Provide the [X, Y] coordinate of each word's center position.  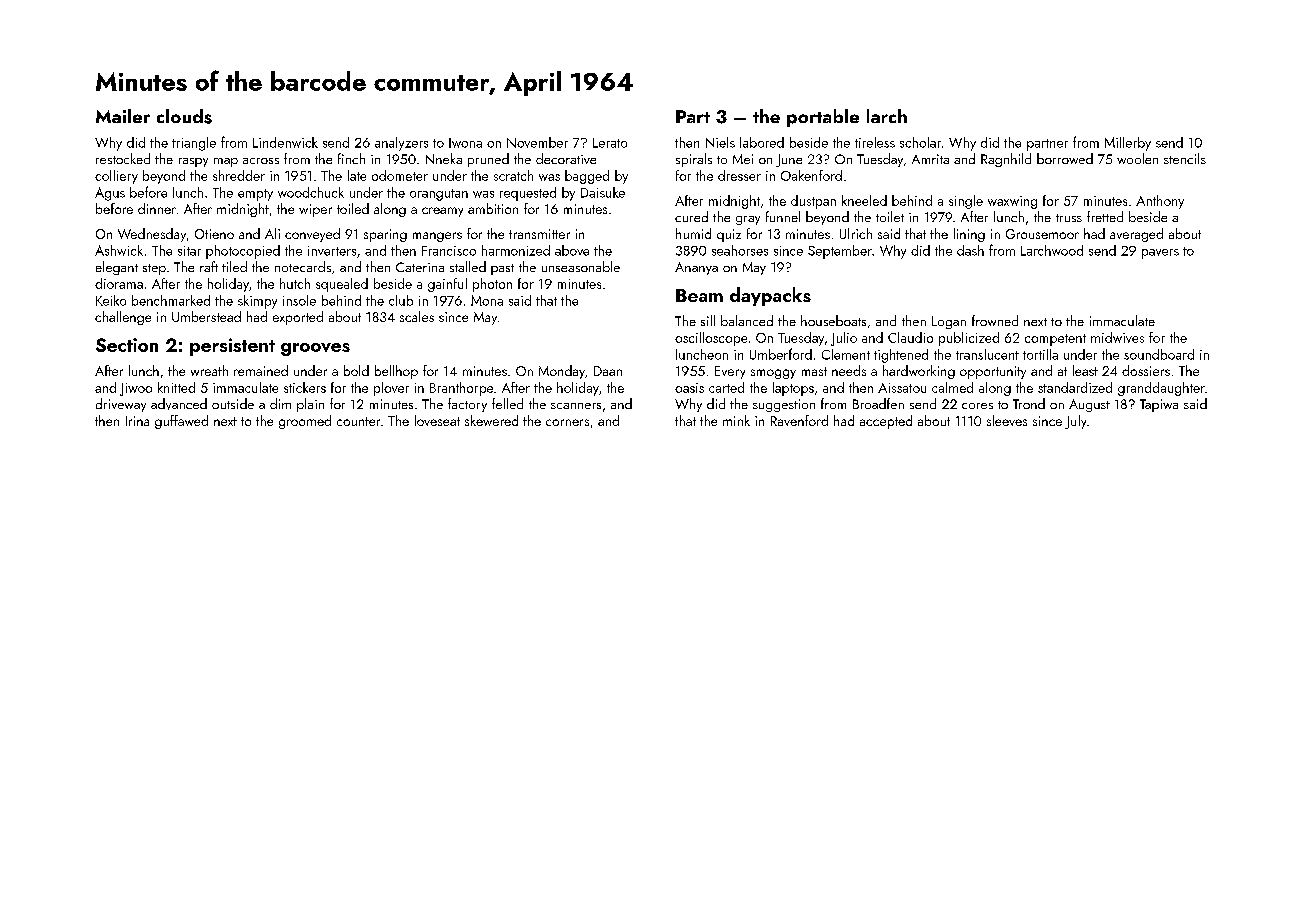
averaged [1136, 235]
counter [358, 421]
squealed [342, 285]
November [537, 142]
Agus [110, 194]
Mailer [123, 116]
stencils [1185, 158]
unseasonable [581, 266]
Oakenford [811, 175]
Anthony [1160, 202]
